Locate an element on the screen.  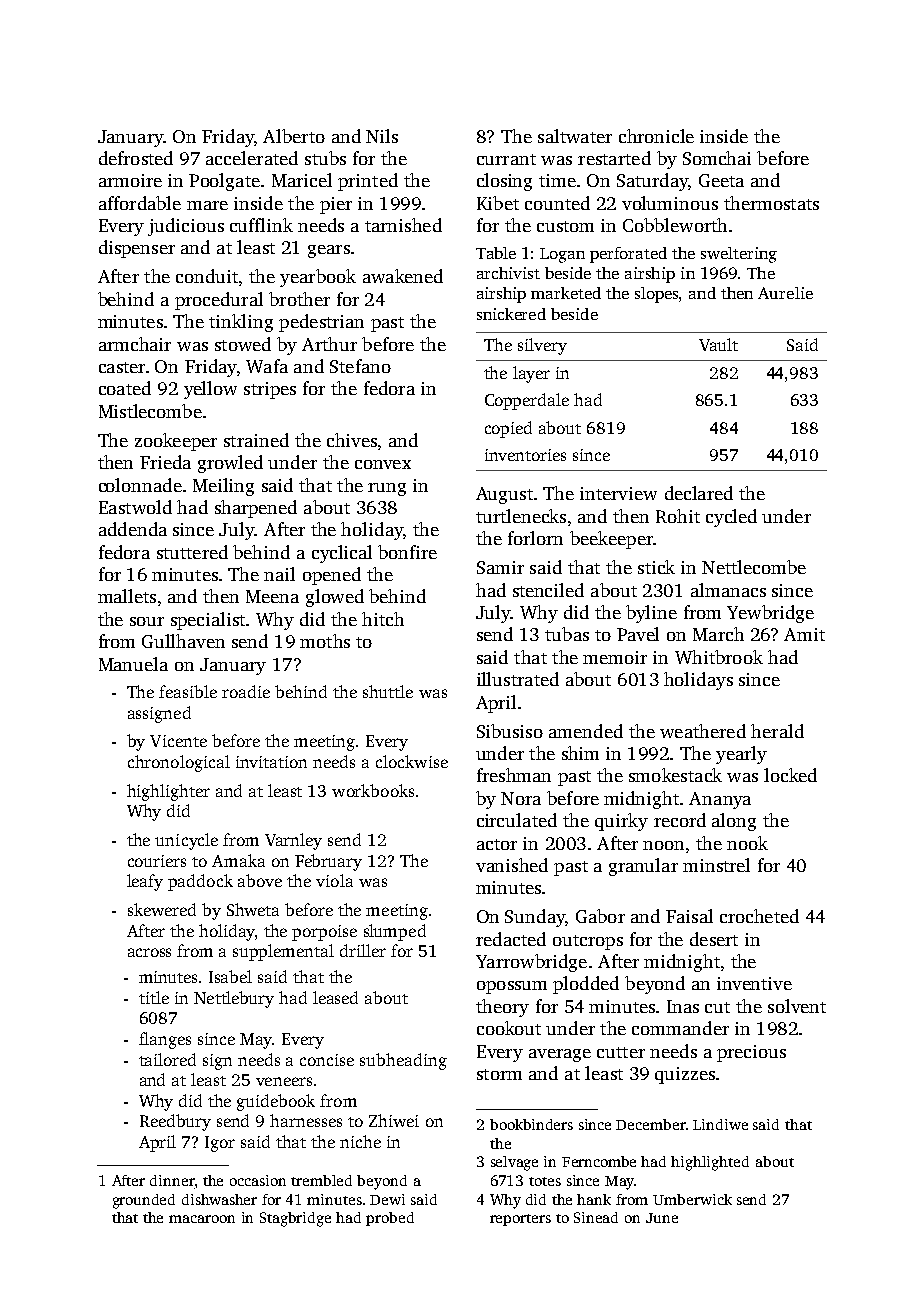
smokestack is located at coordinates (675, 775).
